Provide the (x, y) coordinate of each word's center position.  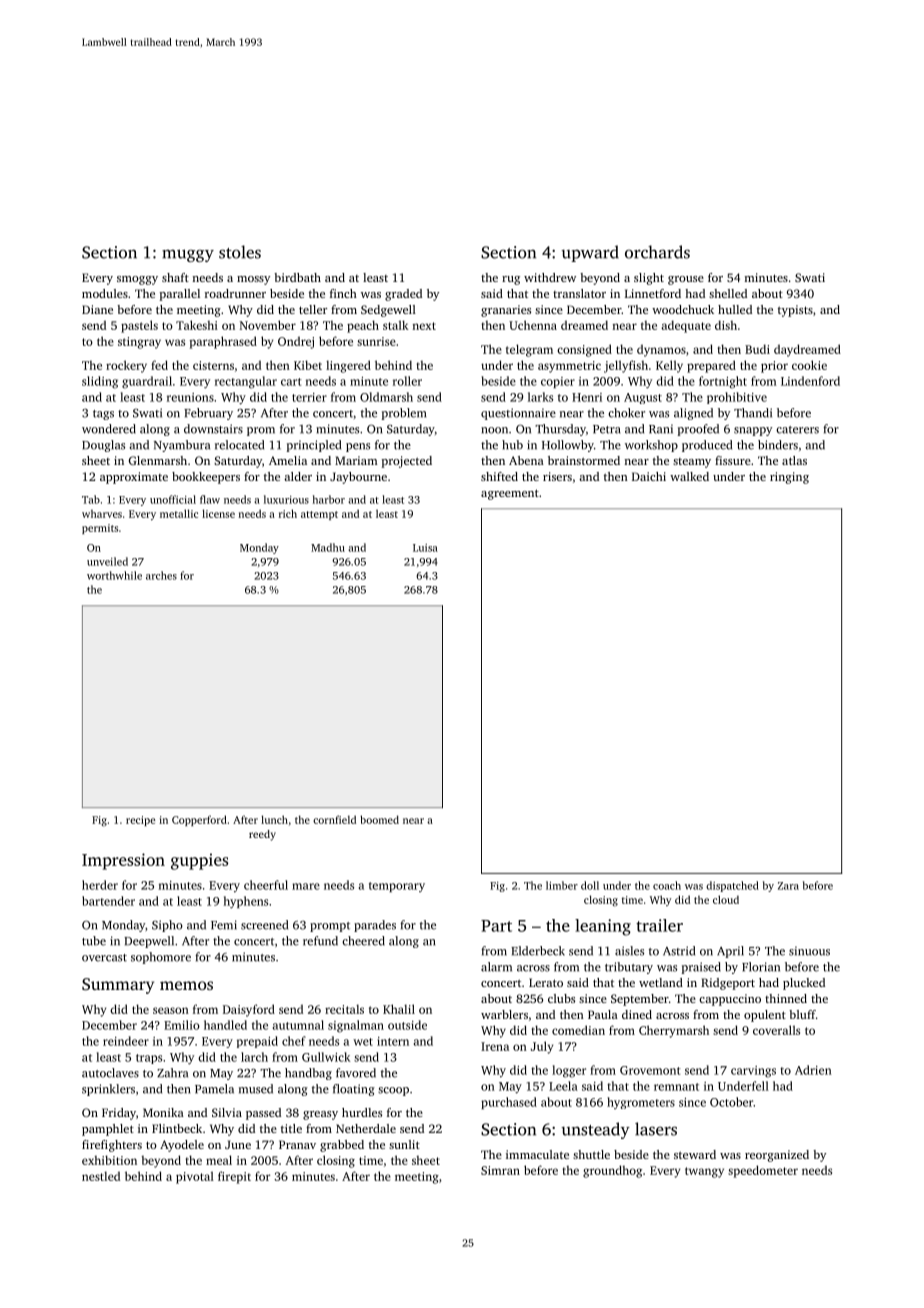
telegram (529, 350)
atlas (794, 460)
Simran (500, 1170)
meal (219, 1160)
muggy (188, 255)
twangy (704, 1172)
